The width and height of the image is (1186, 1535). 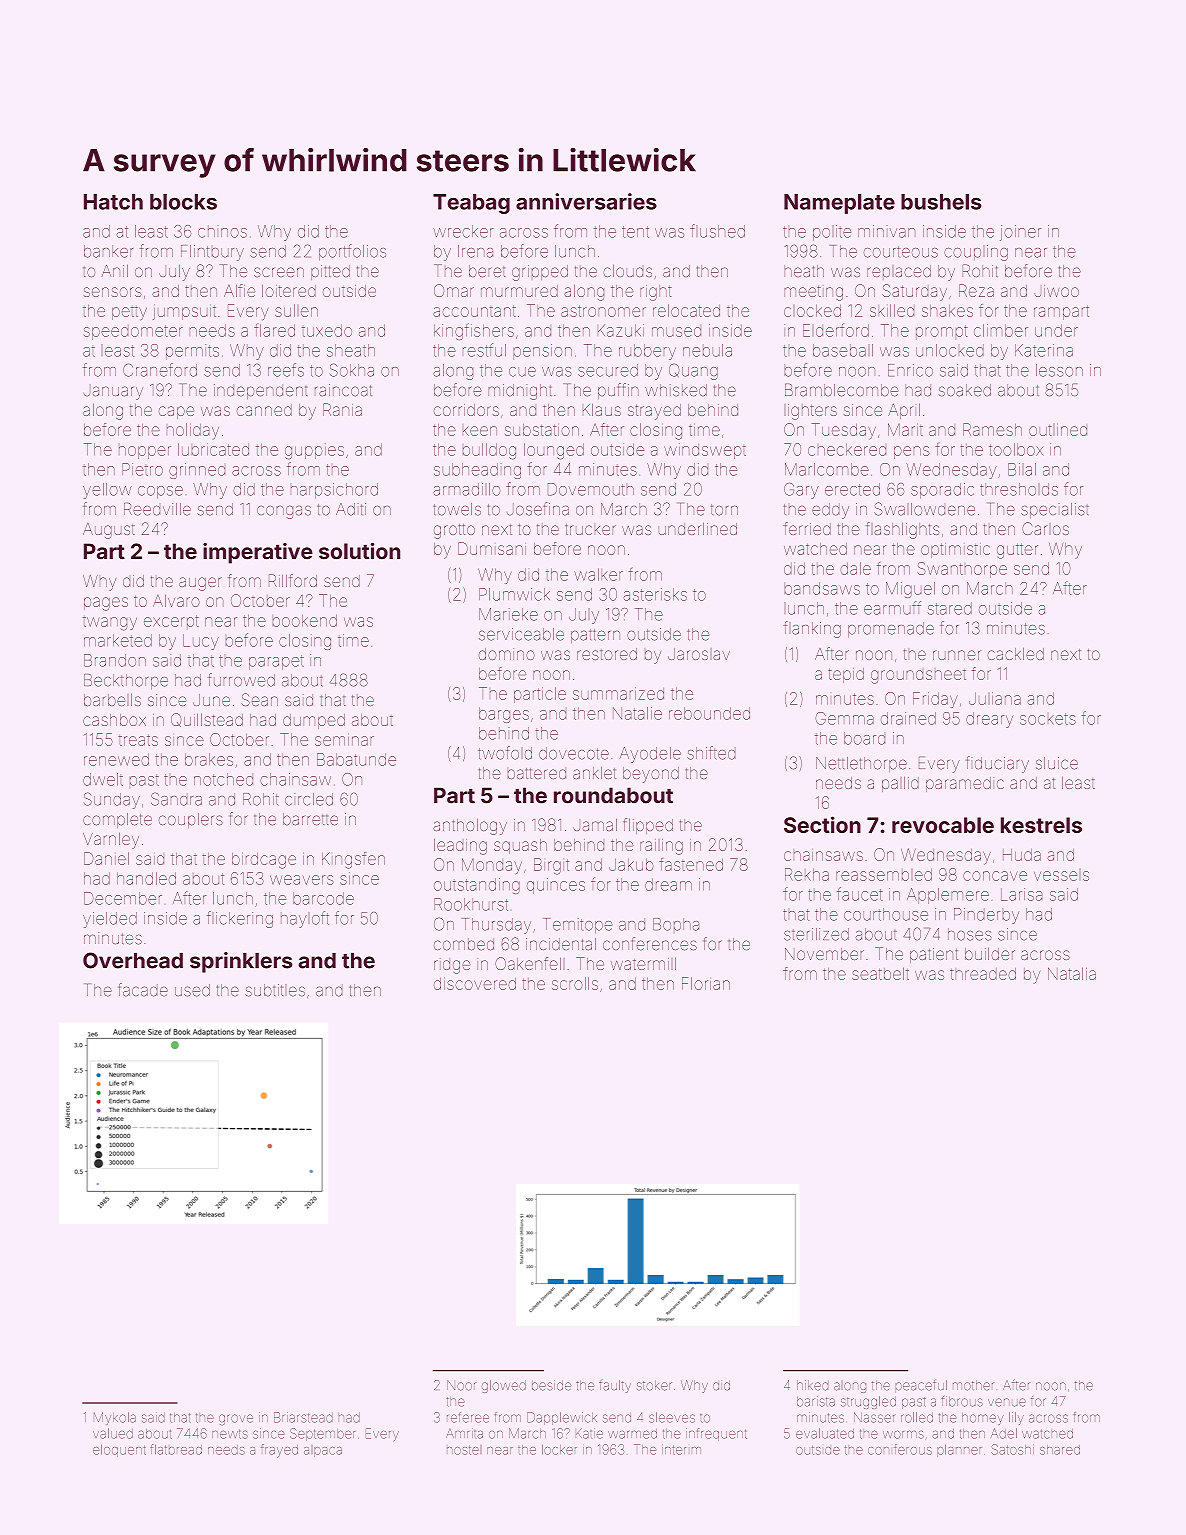 What do you see at coordinates (586, 201) in the image?
I see `anniversaries` at bounding box center [586, 201].
